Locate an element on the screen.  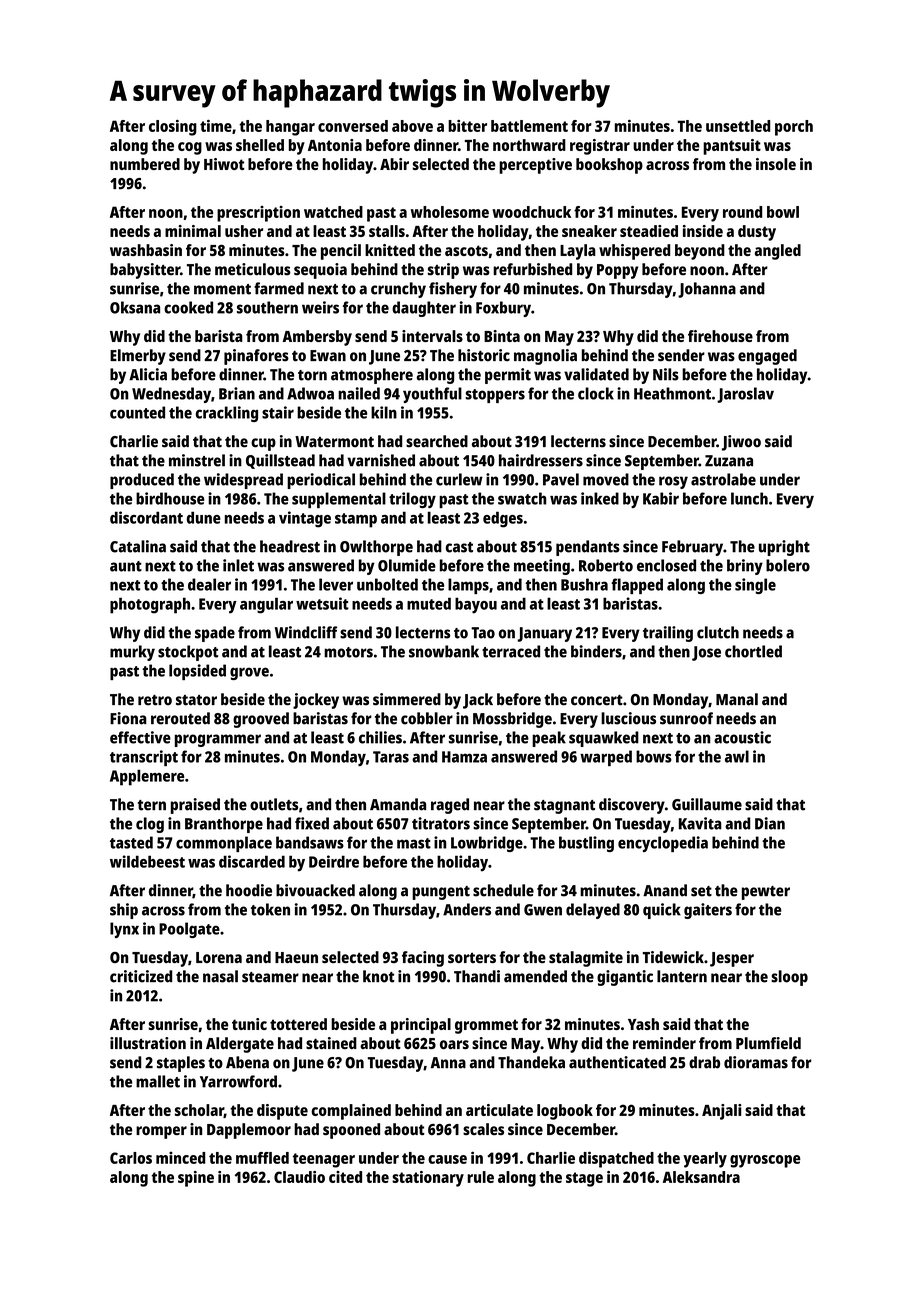
bolero is located at coordinates (788, 565).
